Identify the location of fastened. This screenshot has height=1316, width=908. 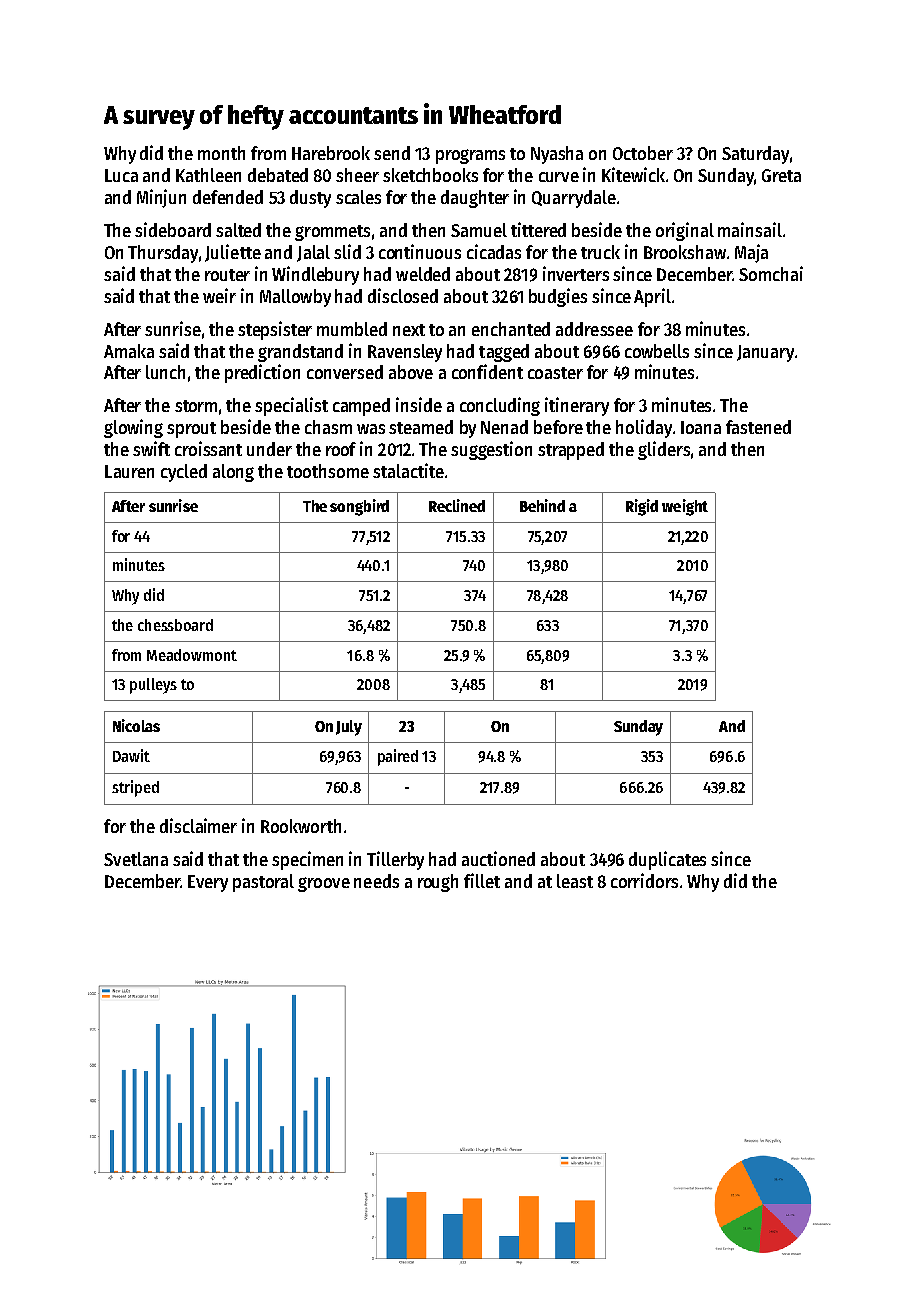
(758, 427).
